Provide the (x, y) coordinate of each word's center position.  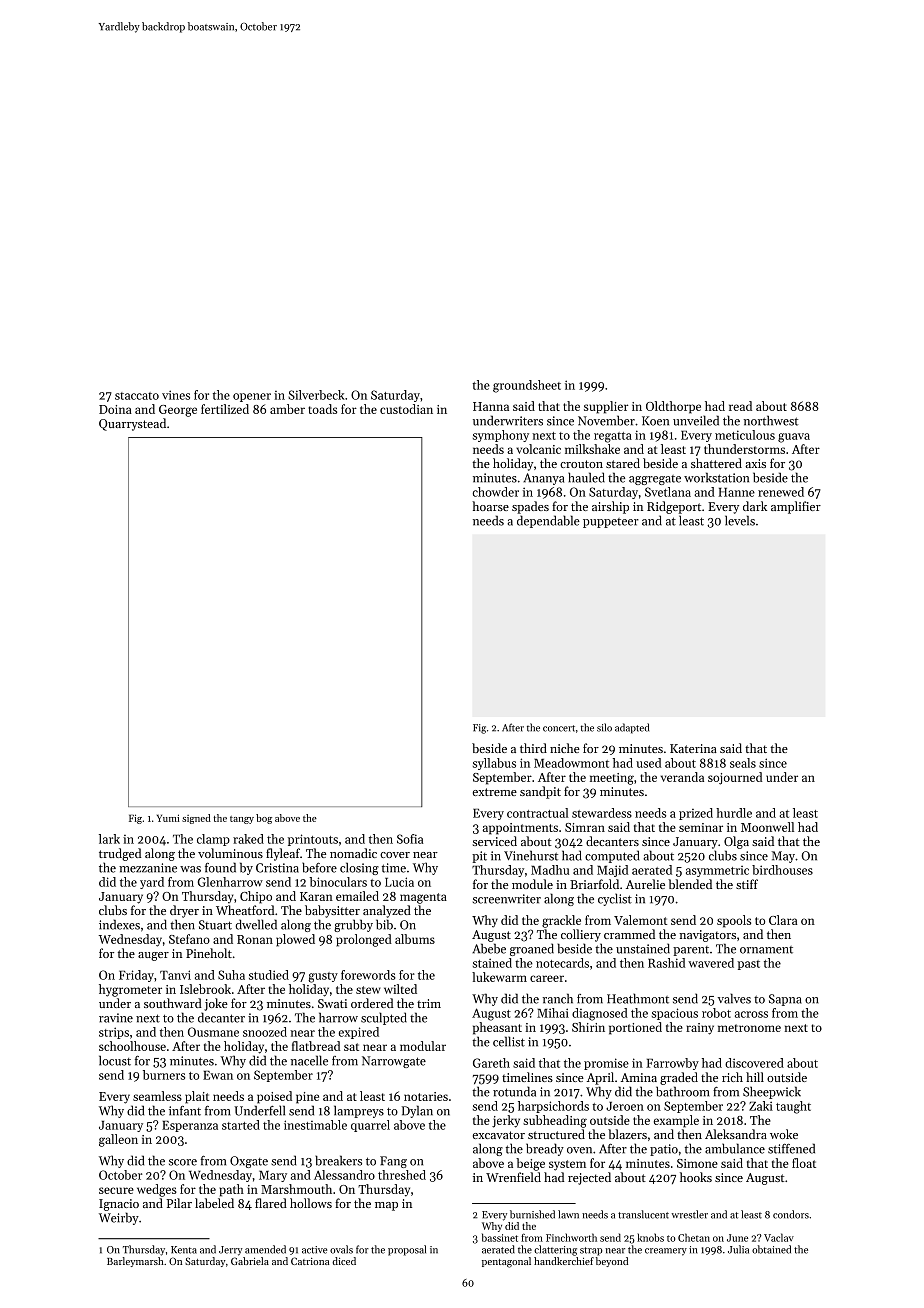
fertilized (225, 409)
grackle (561, 921)
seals (743, 763)
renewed (781, 492)
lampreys (359, 1111)
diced (344, 1261)
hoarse (490, 506)
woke (784, 1134)
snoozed (265, 1032)
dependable (548, 521)
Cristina (277, 868)
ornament (766, 950)
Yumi (168, 818)
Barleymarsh (135, 1262)
